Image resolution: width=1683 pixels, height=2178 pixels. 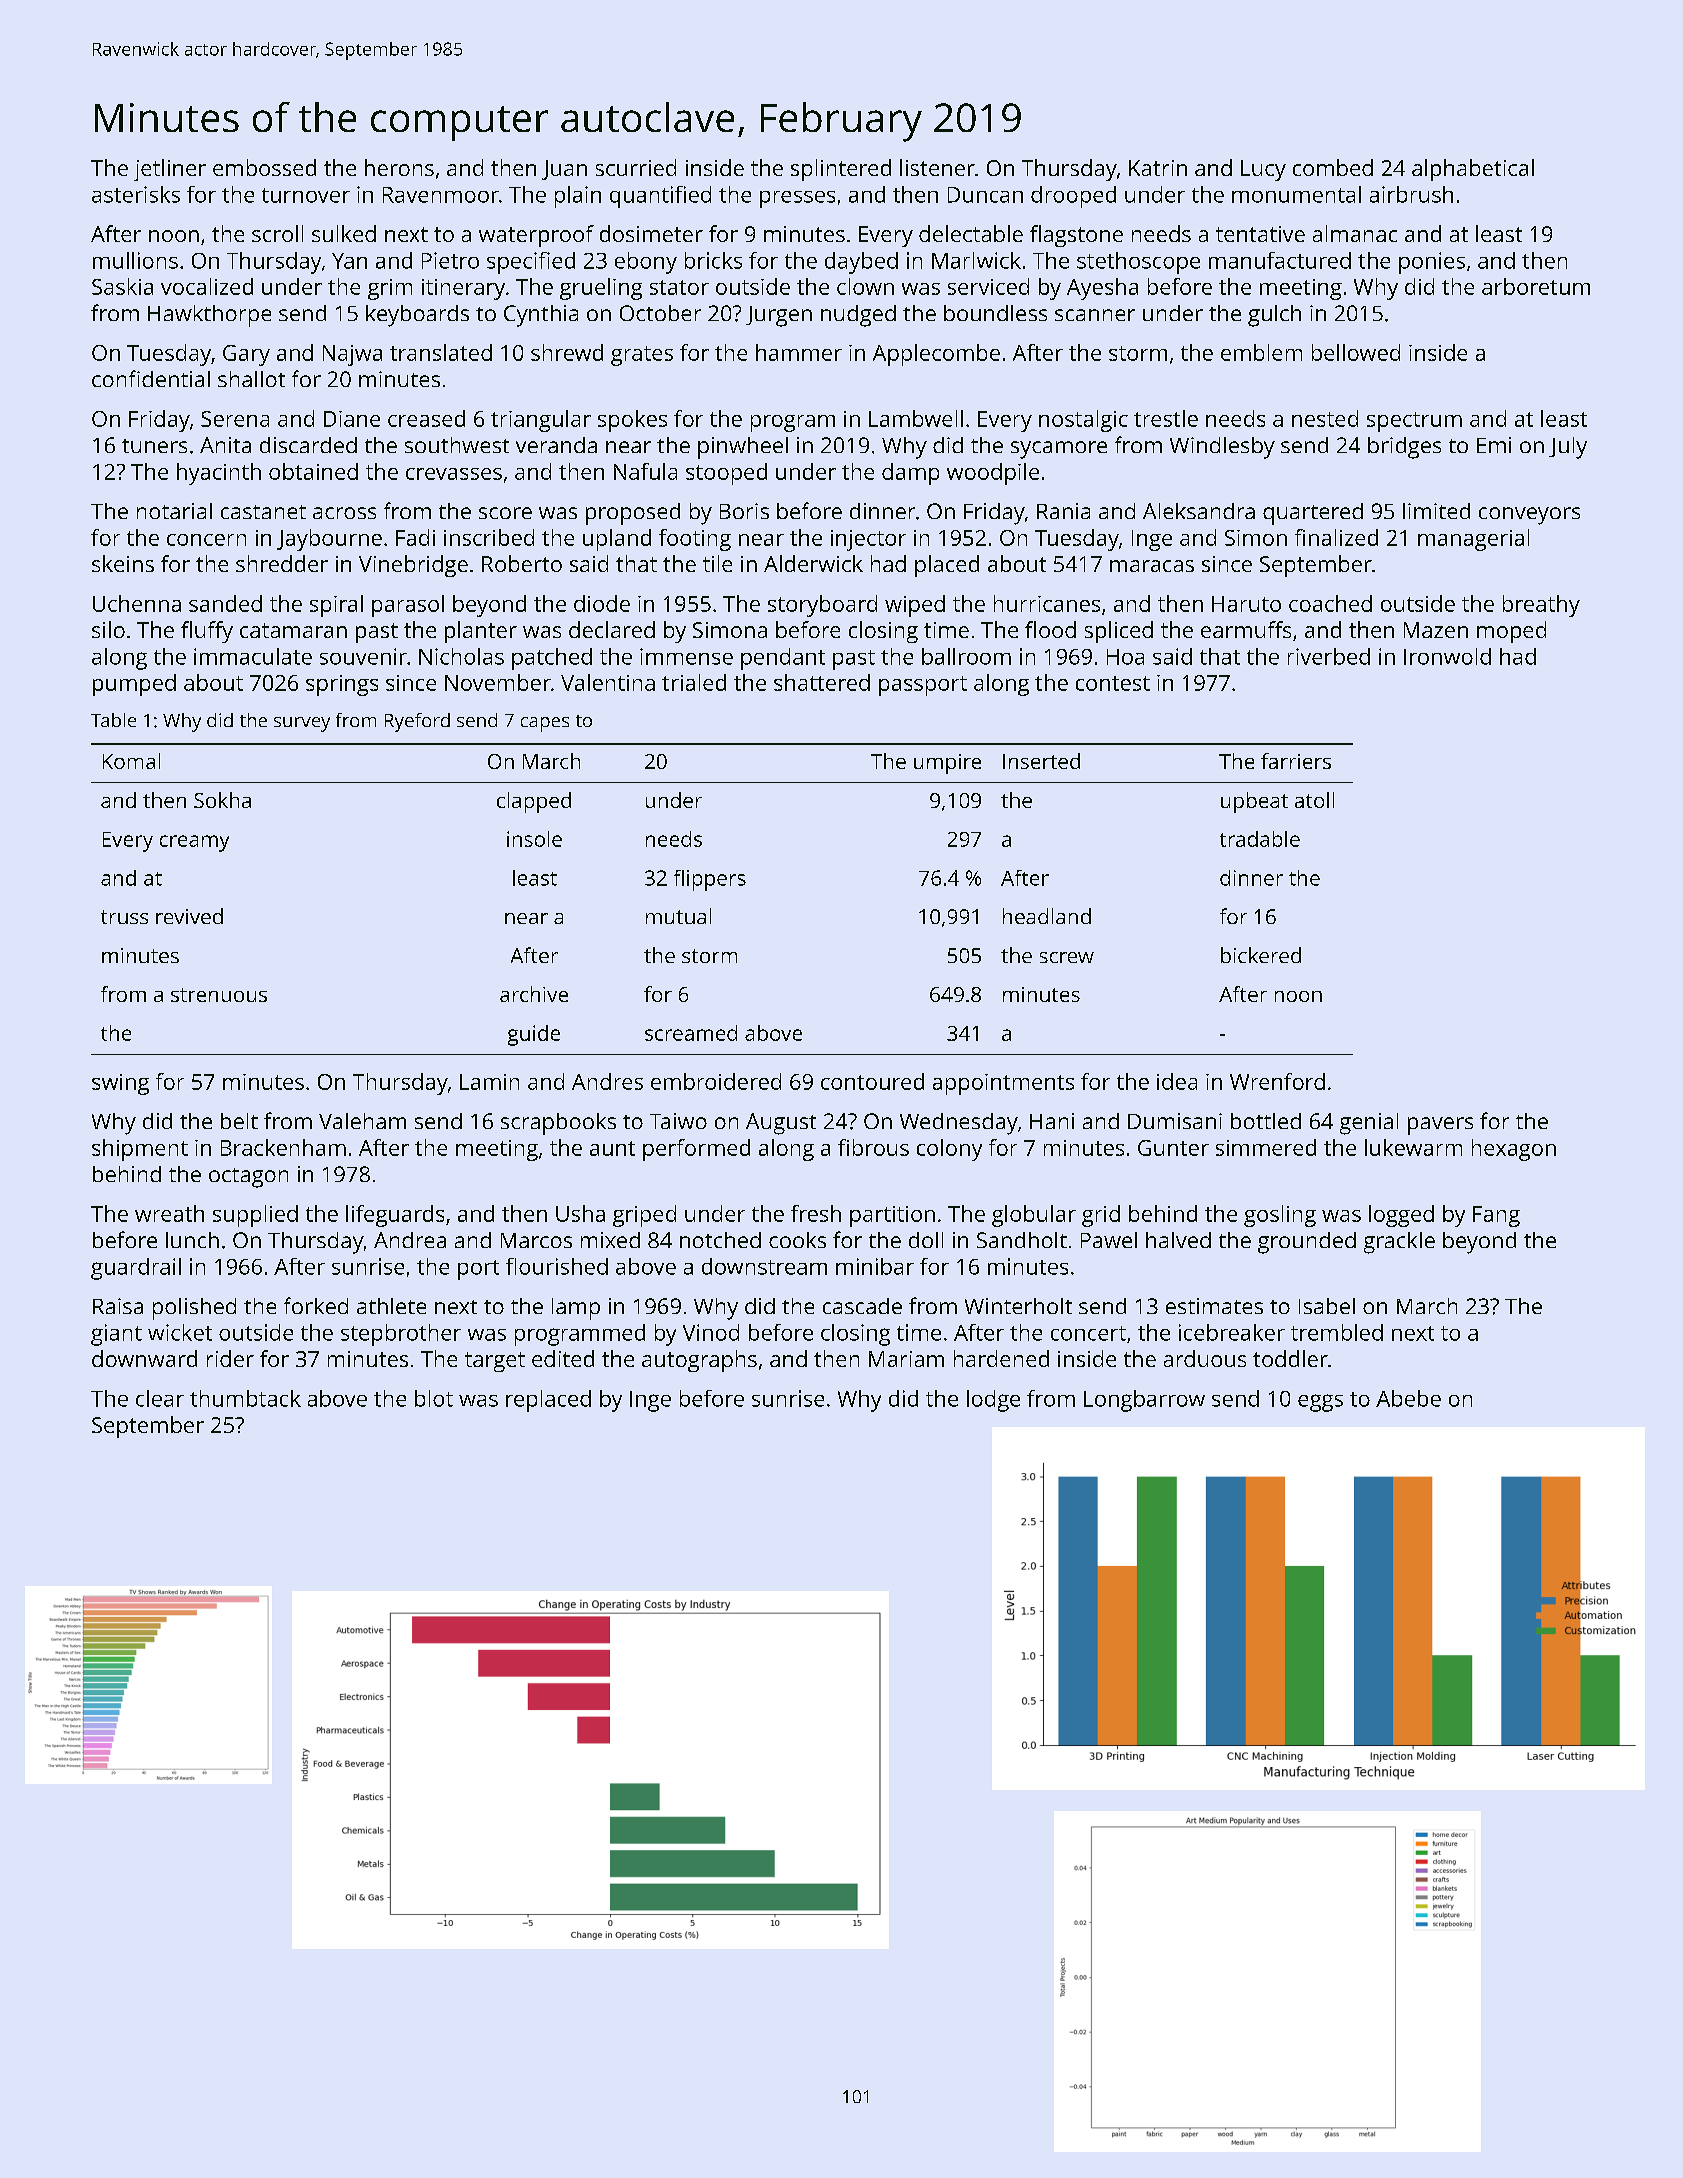 I want to click on bickered, so click(x=1261, y=955).
